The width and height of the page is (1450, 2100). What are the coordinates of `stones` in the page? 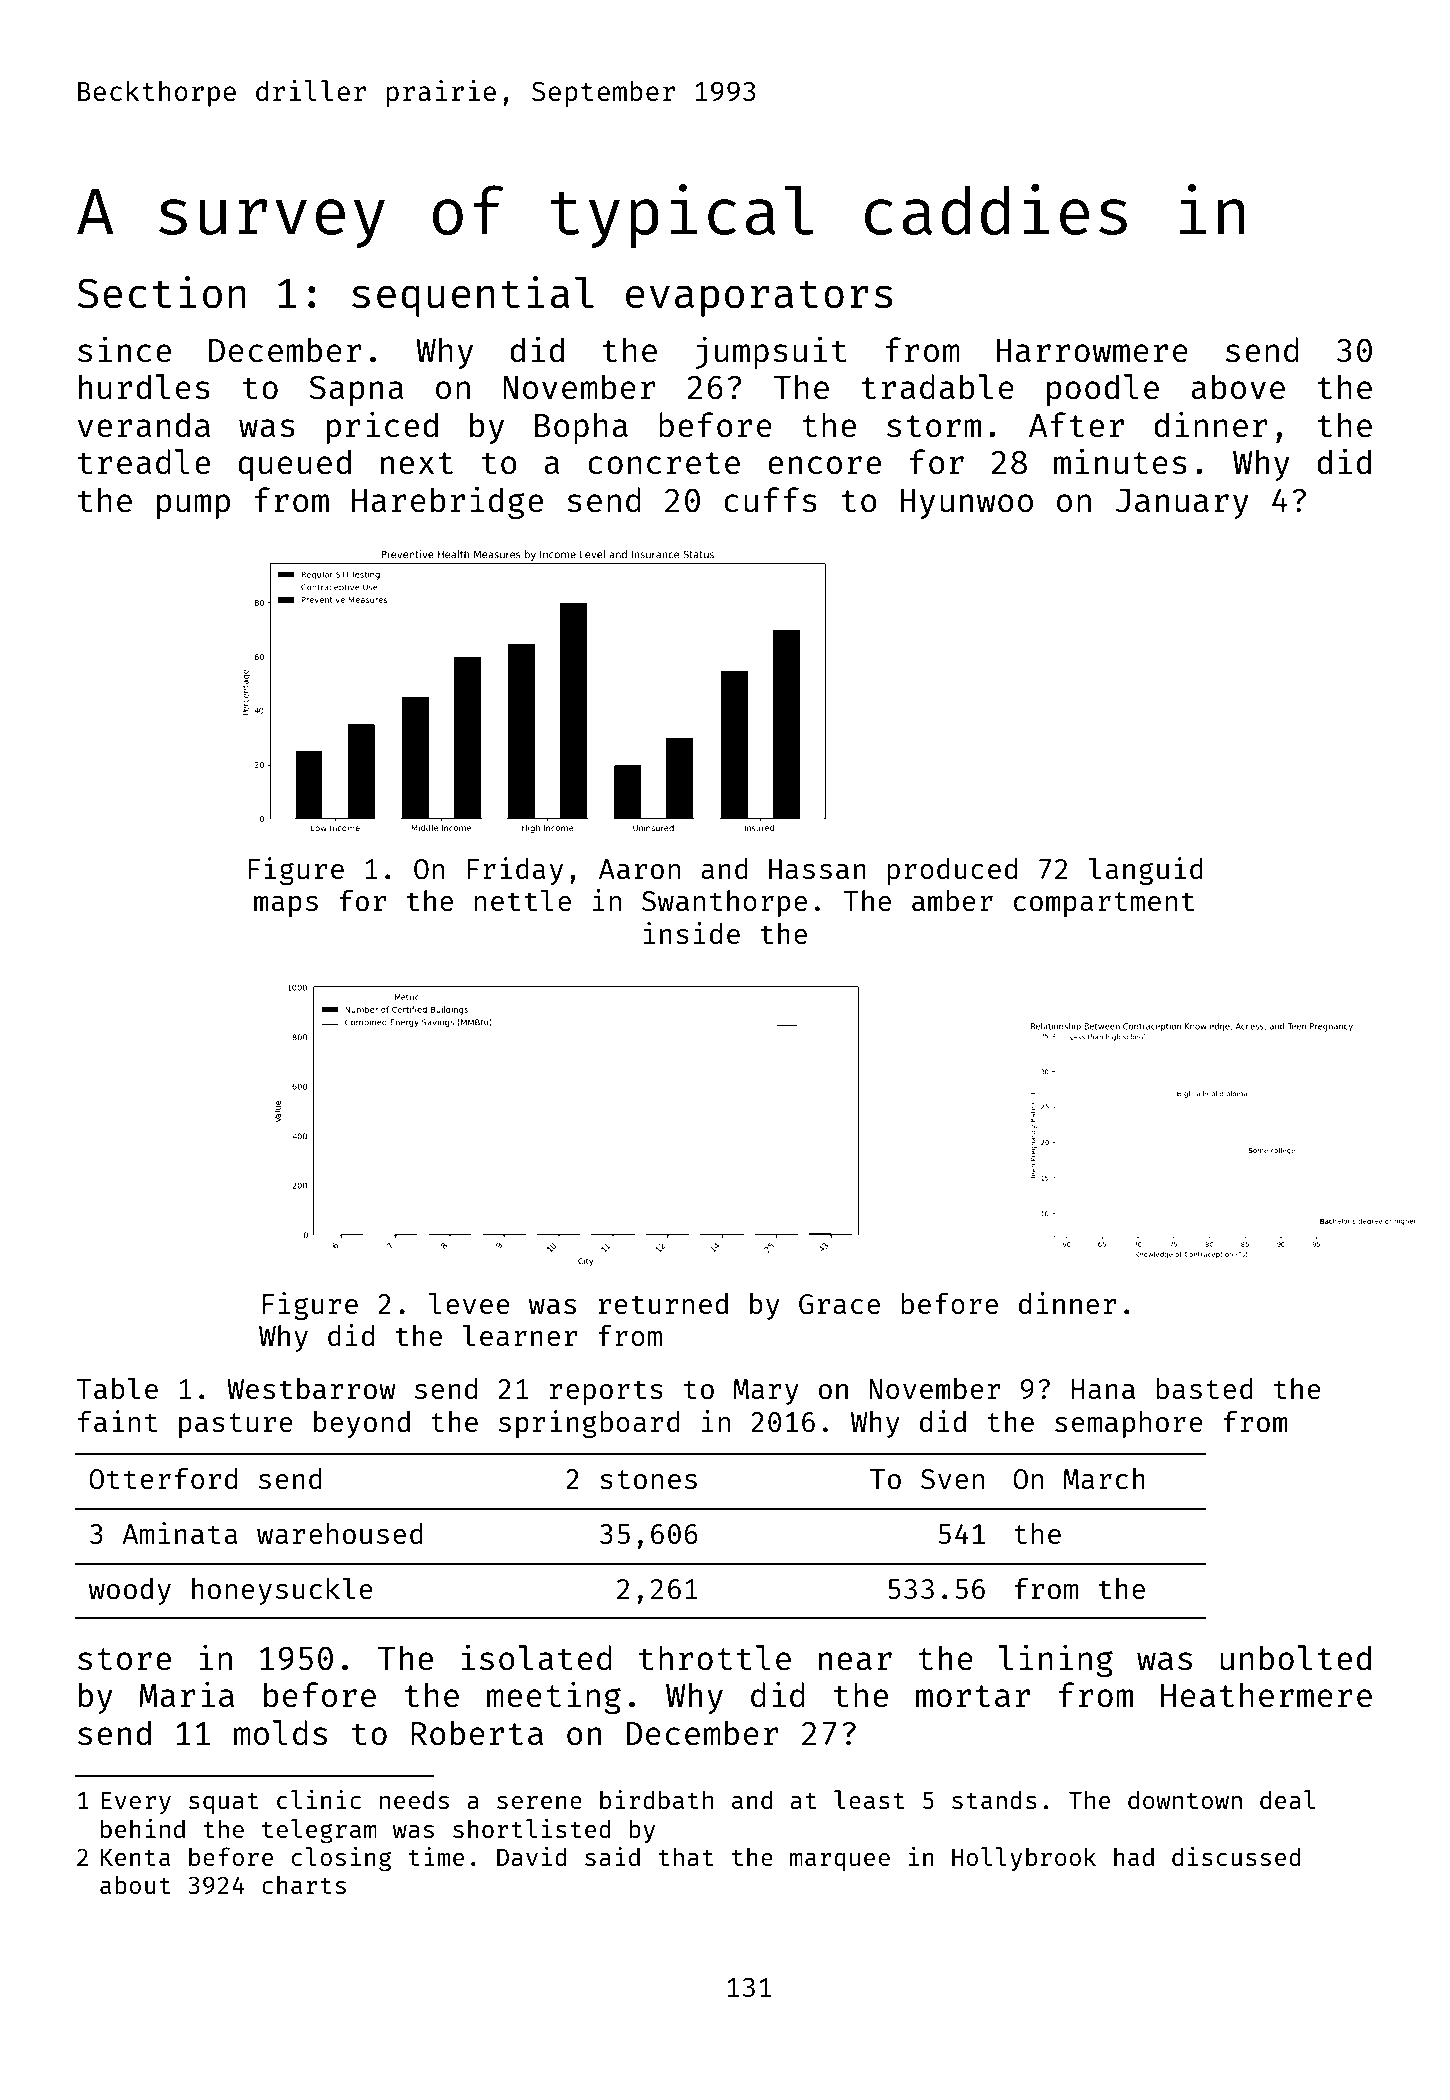 It's located at (648, 1479).
